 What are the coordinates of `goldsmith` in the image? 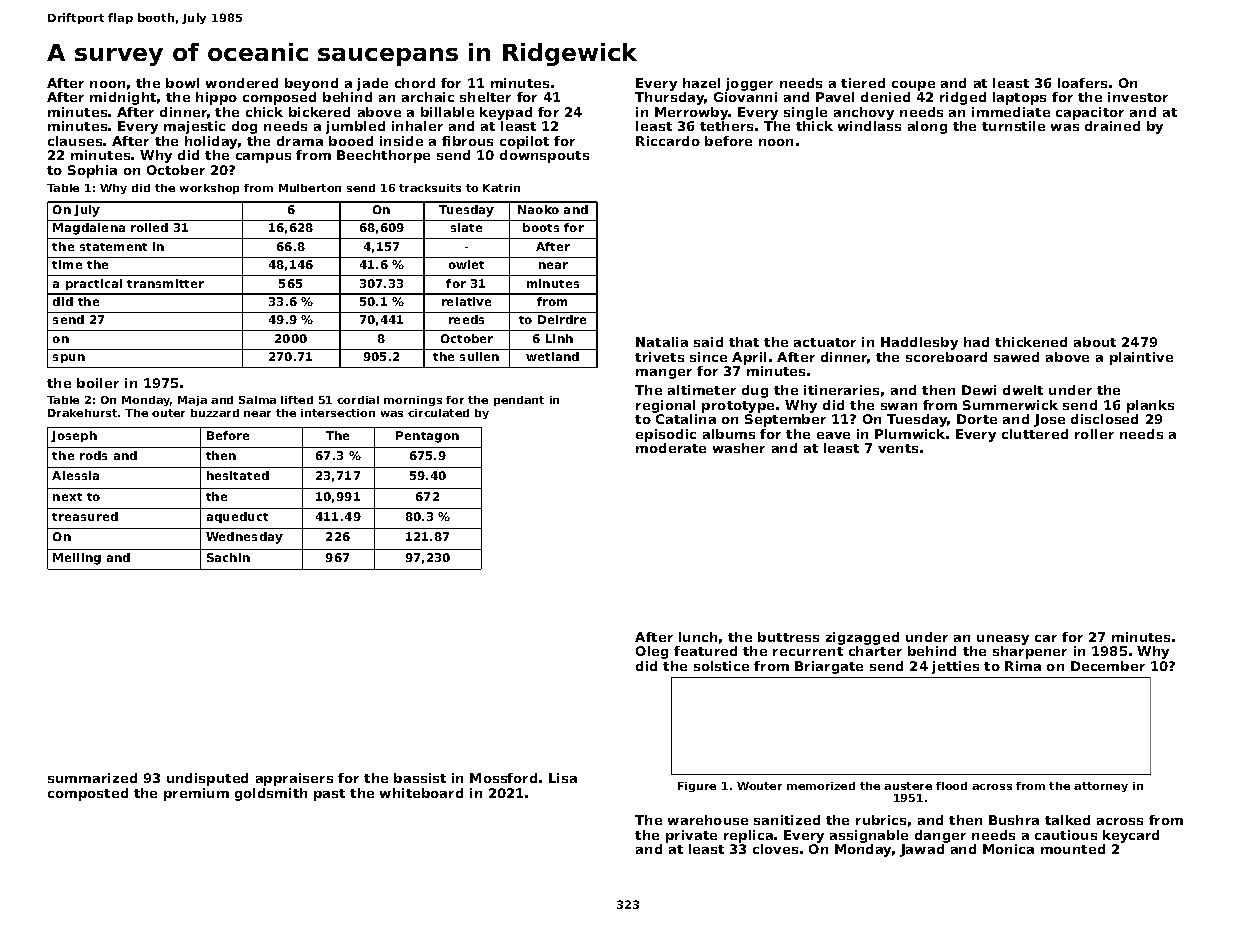 It's located at (271, 794).
